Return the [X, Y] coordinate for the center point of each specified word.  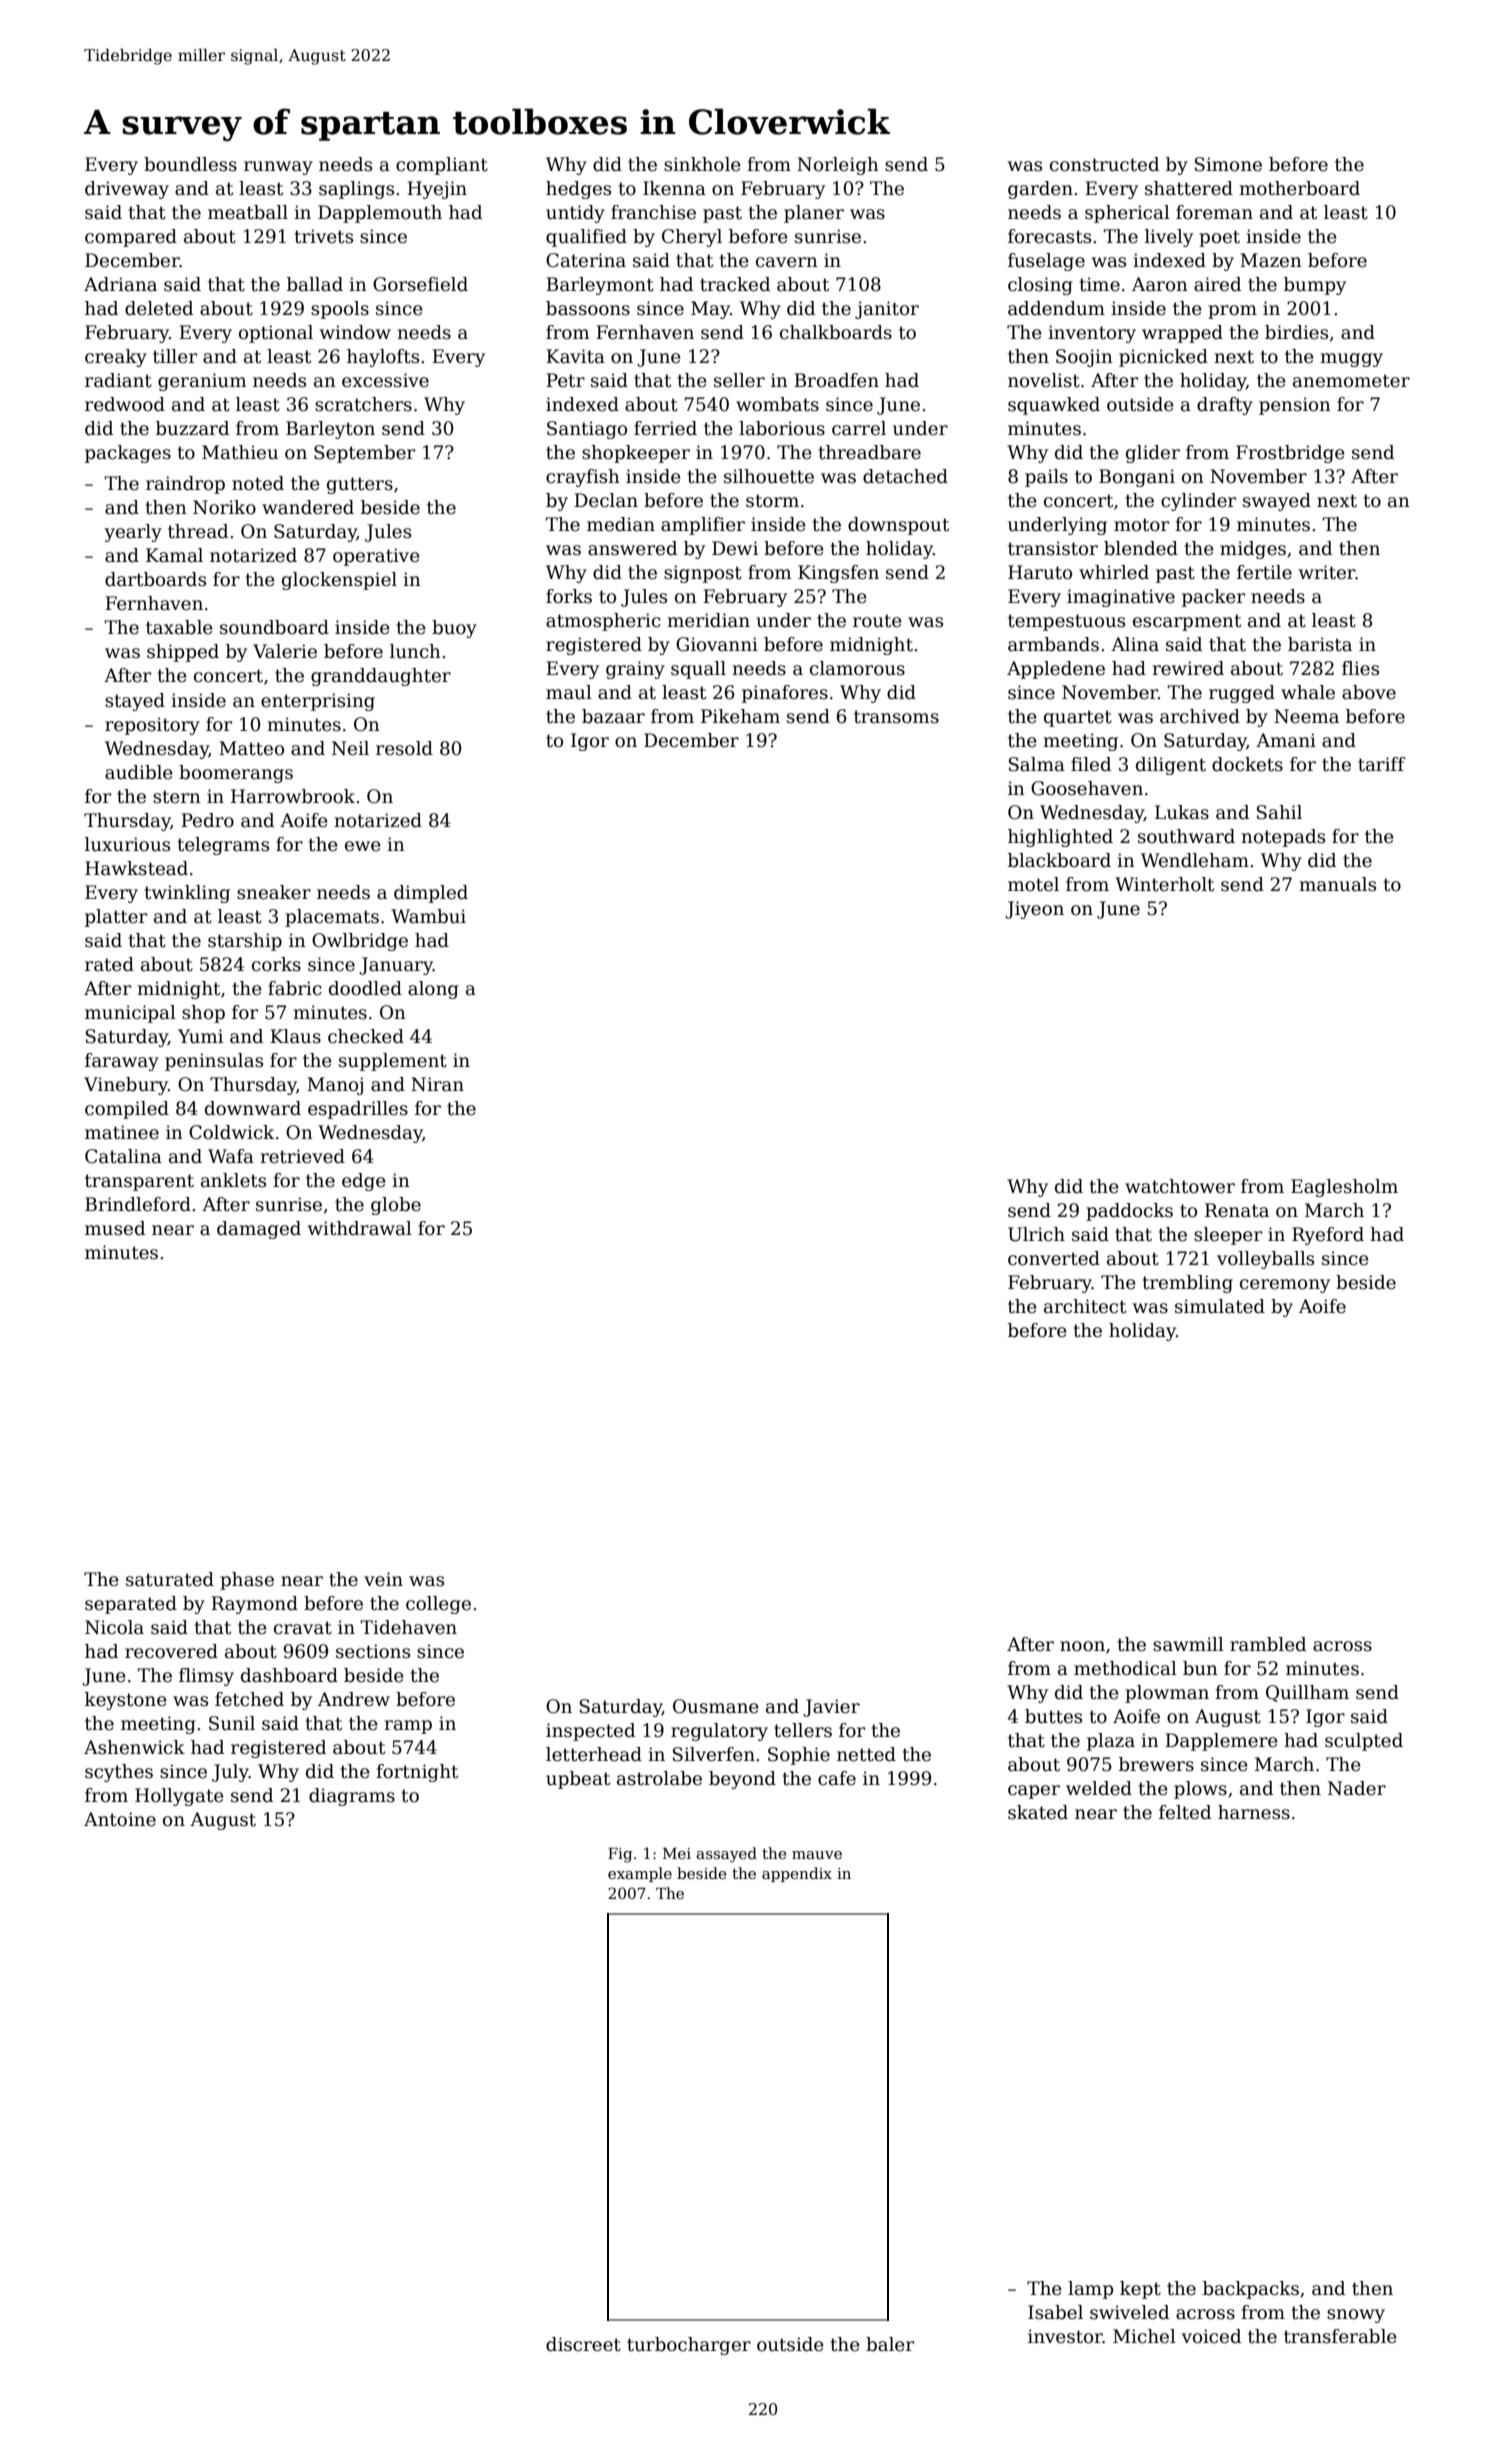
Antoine [120, 1819]
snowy [1356, 2316]
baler [890, 2344]
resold [404, 748]
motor [1141, 525]
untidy [575, 214]
